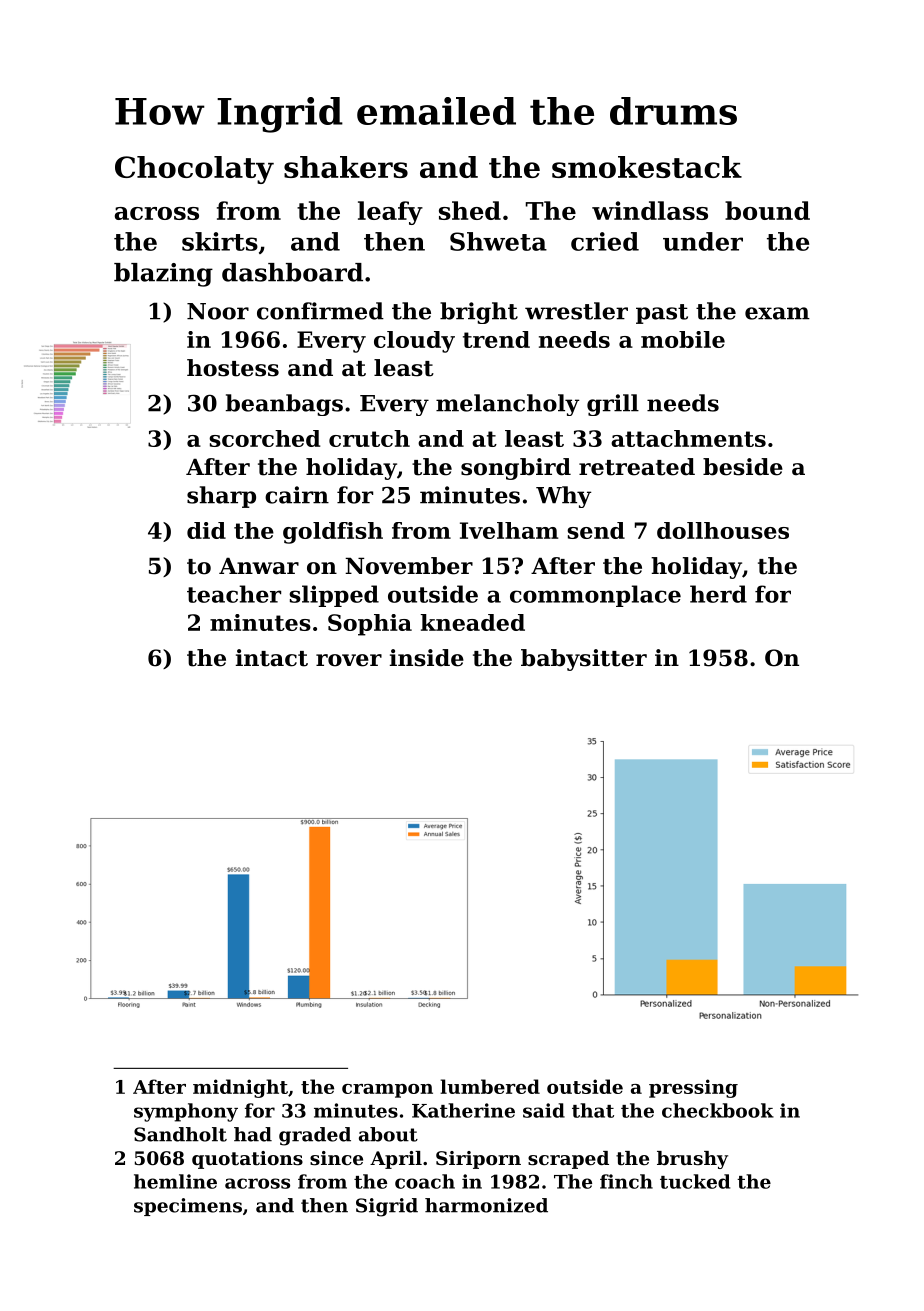  What do you see at coordinates (186, 1112) in the screenshot?
I see `symphony` at bounding box center [186, 1112].
